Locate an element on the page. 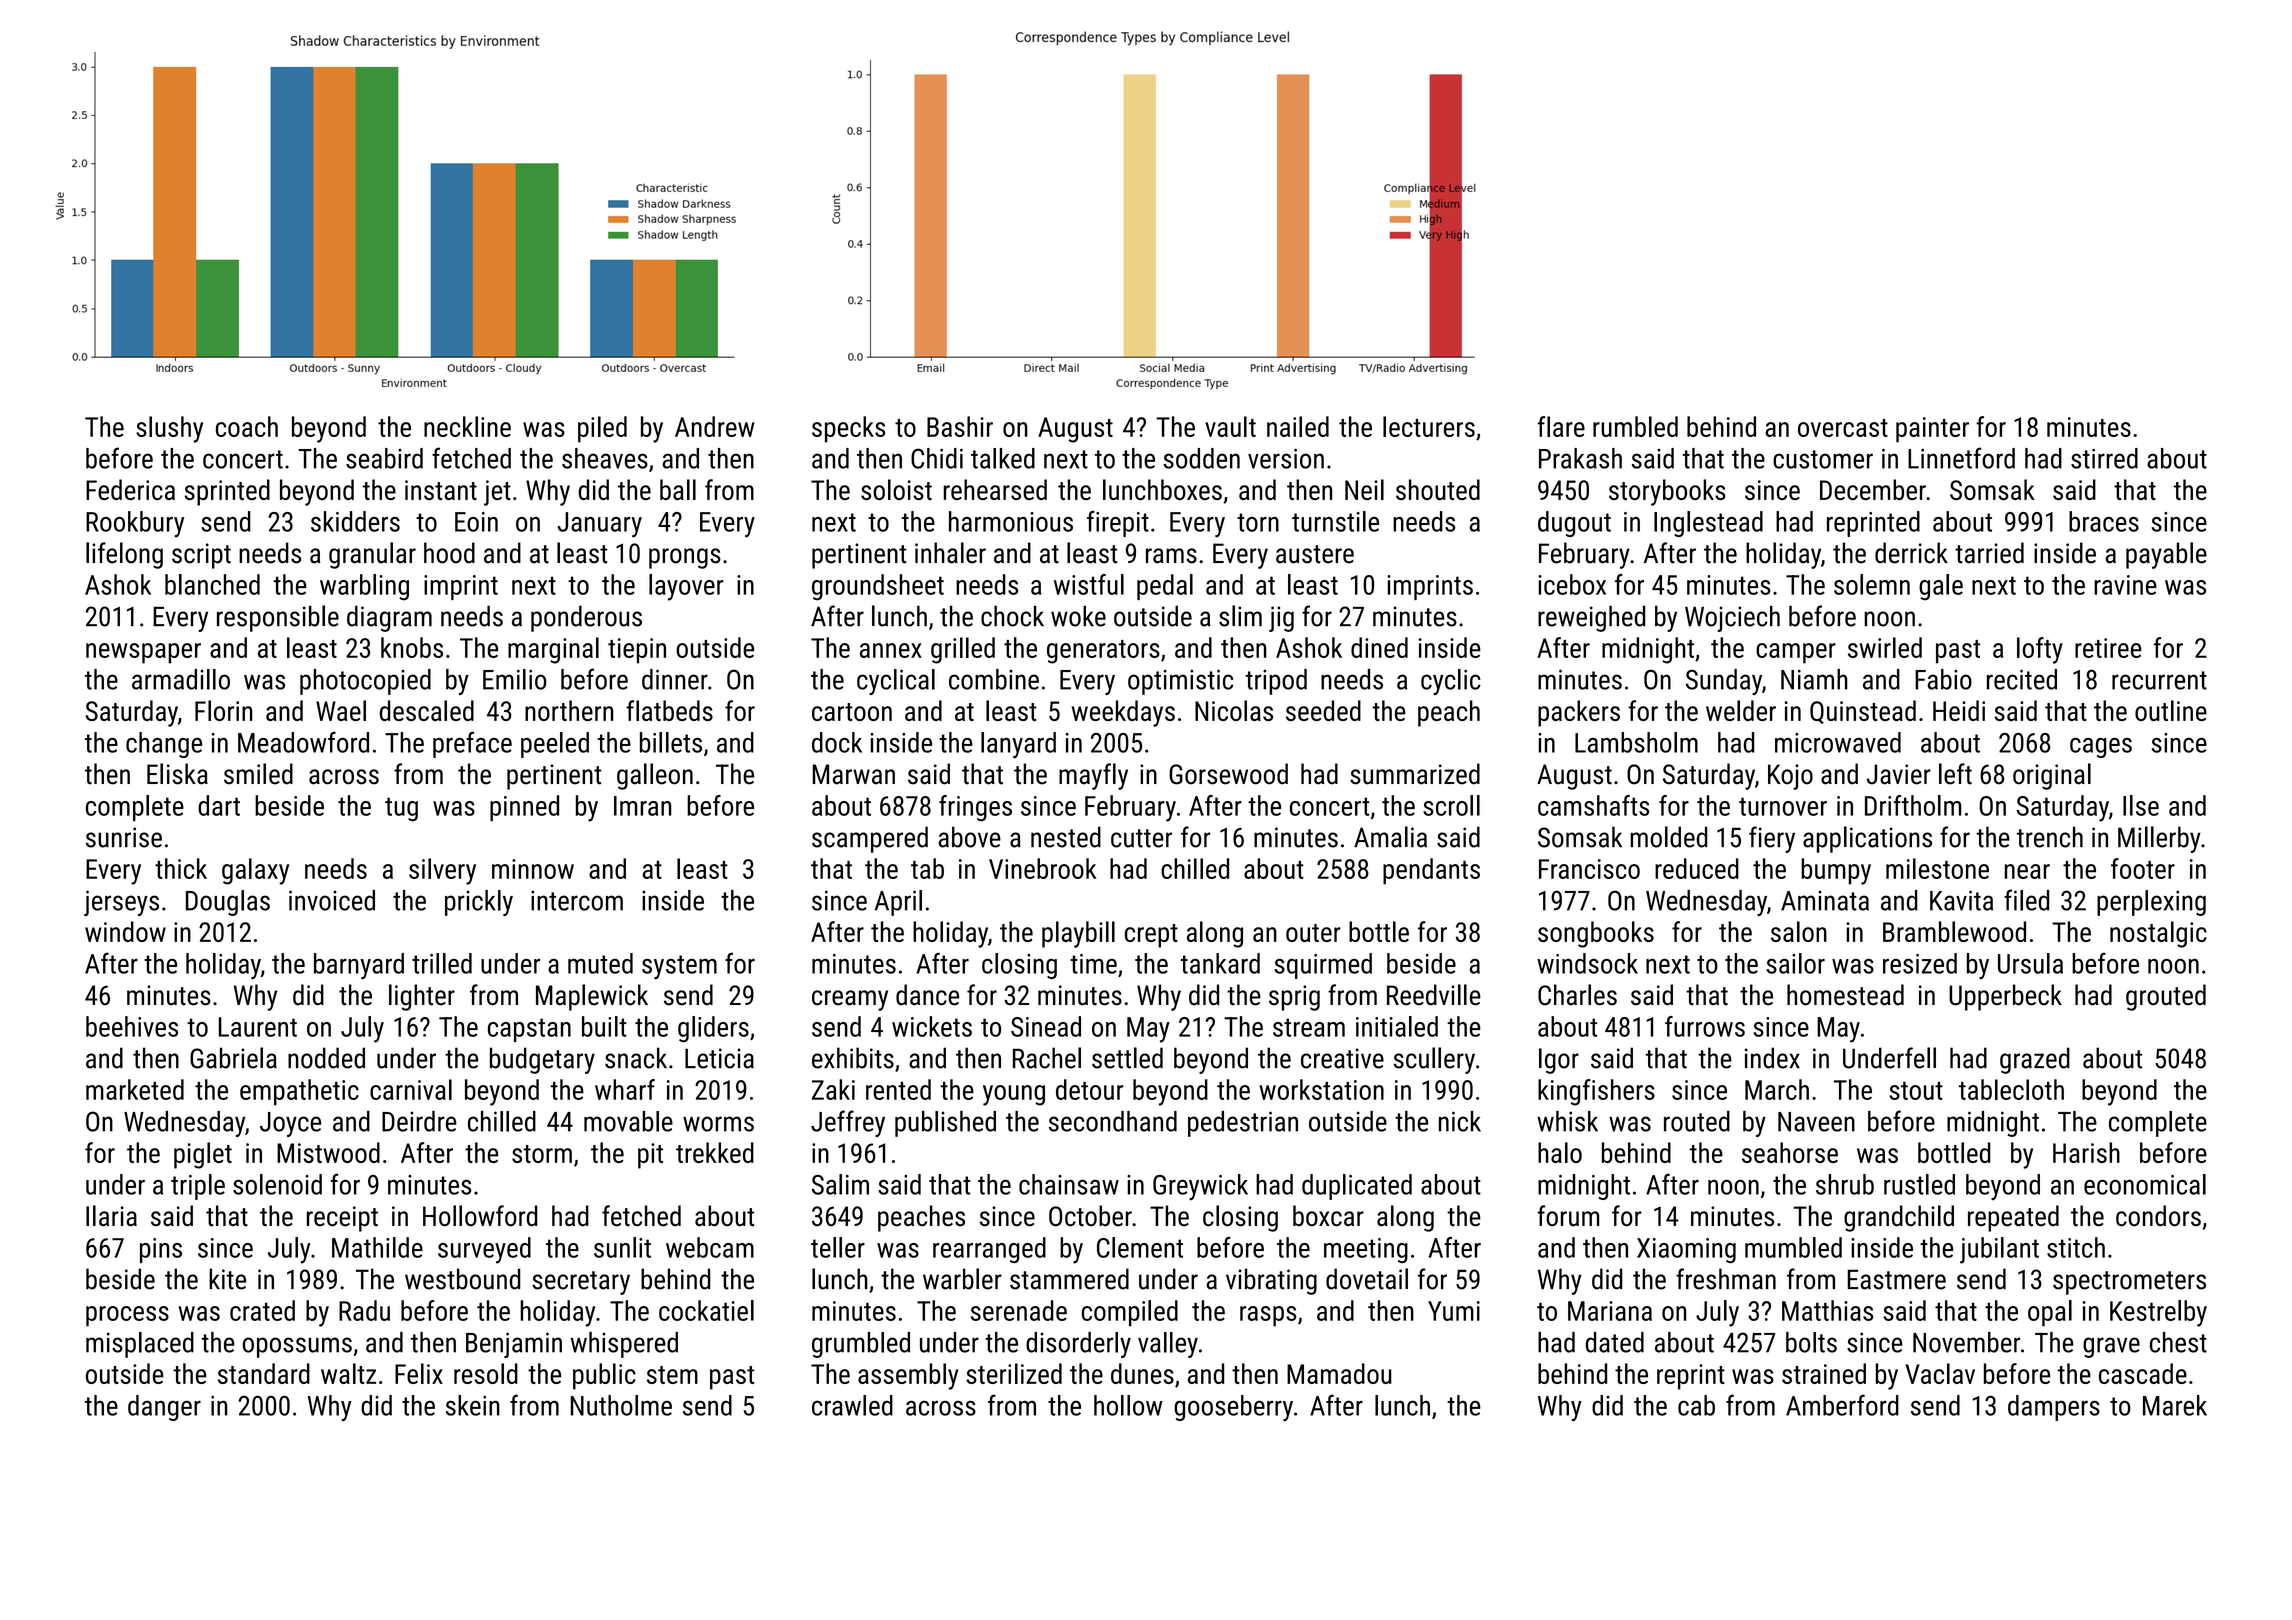  Reedville is located at coordinates (1434, 995).
